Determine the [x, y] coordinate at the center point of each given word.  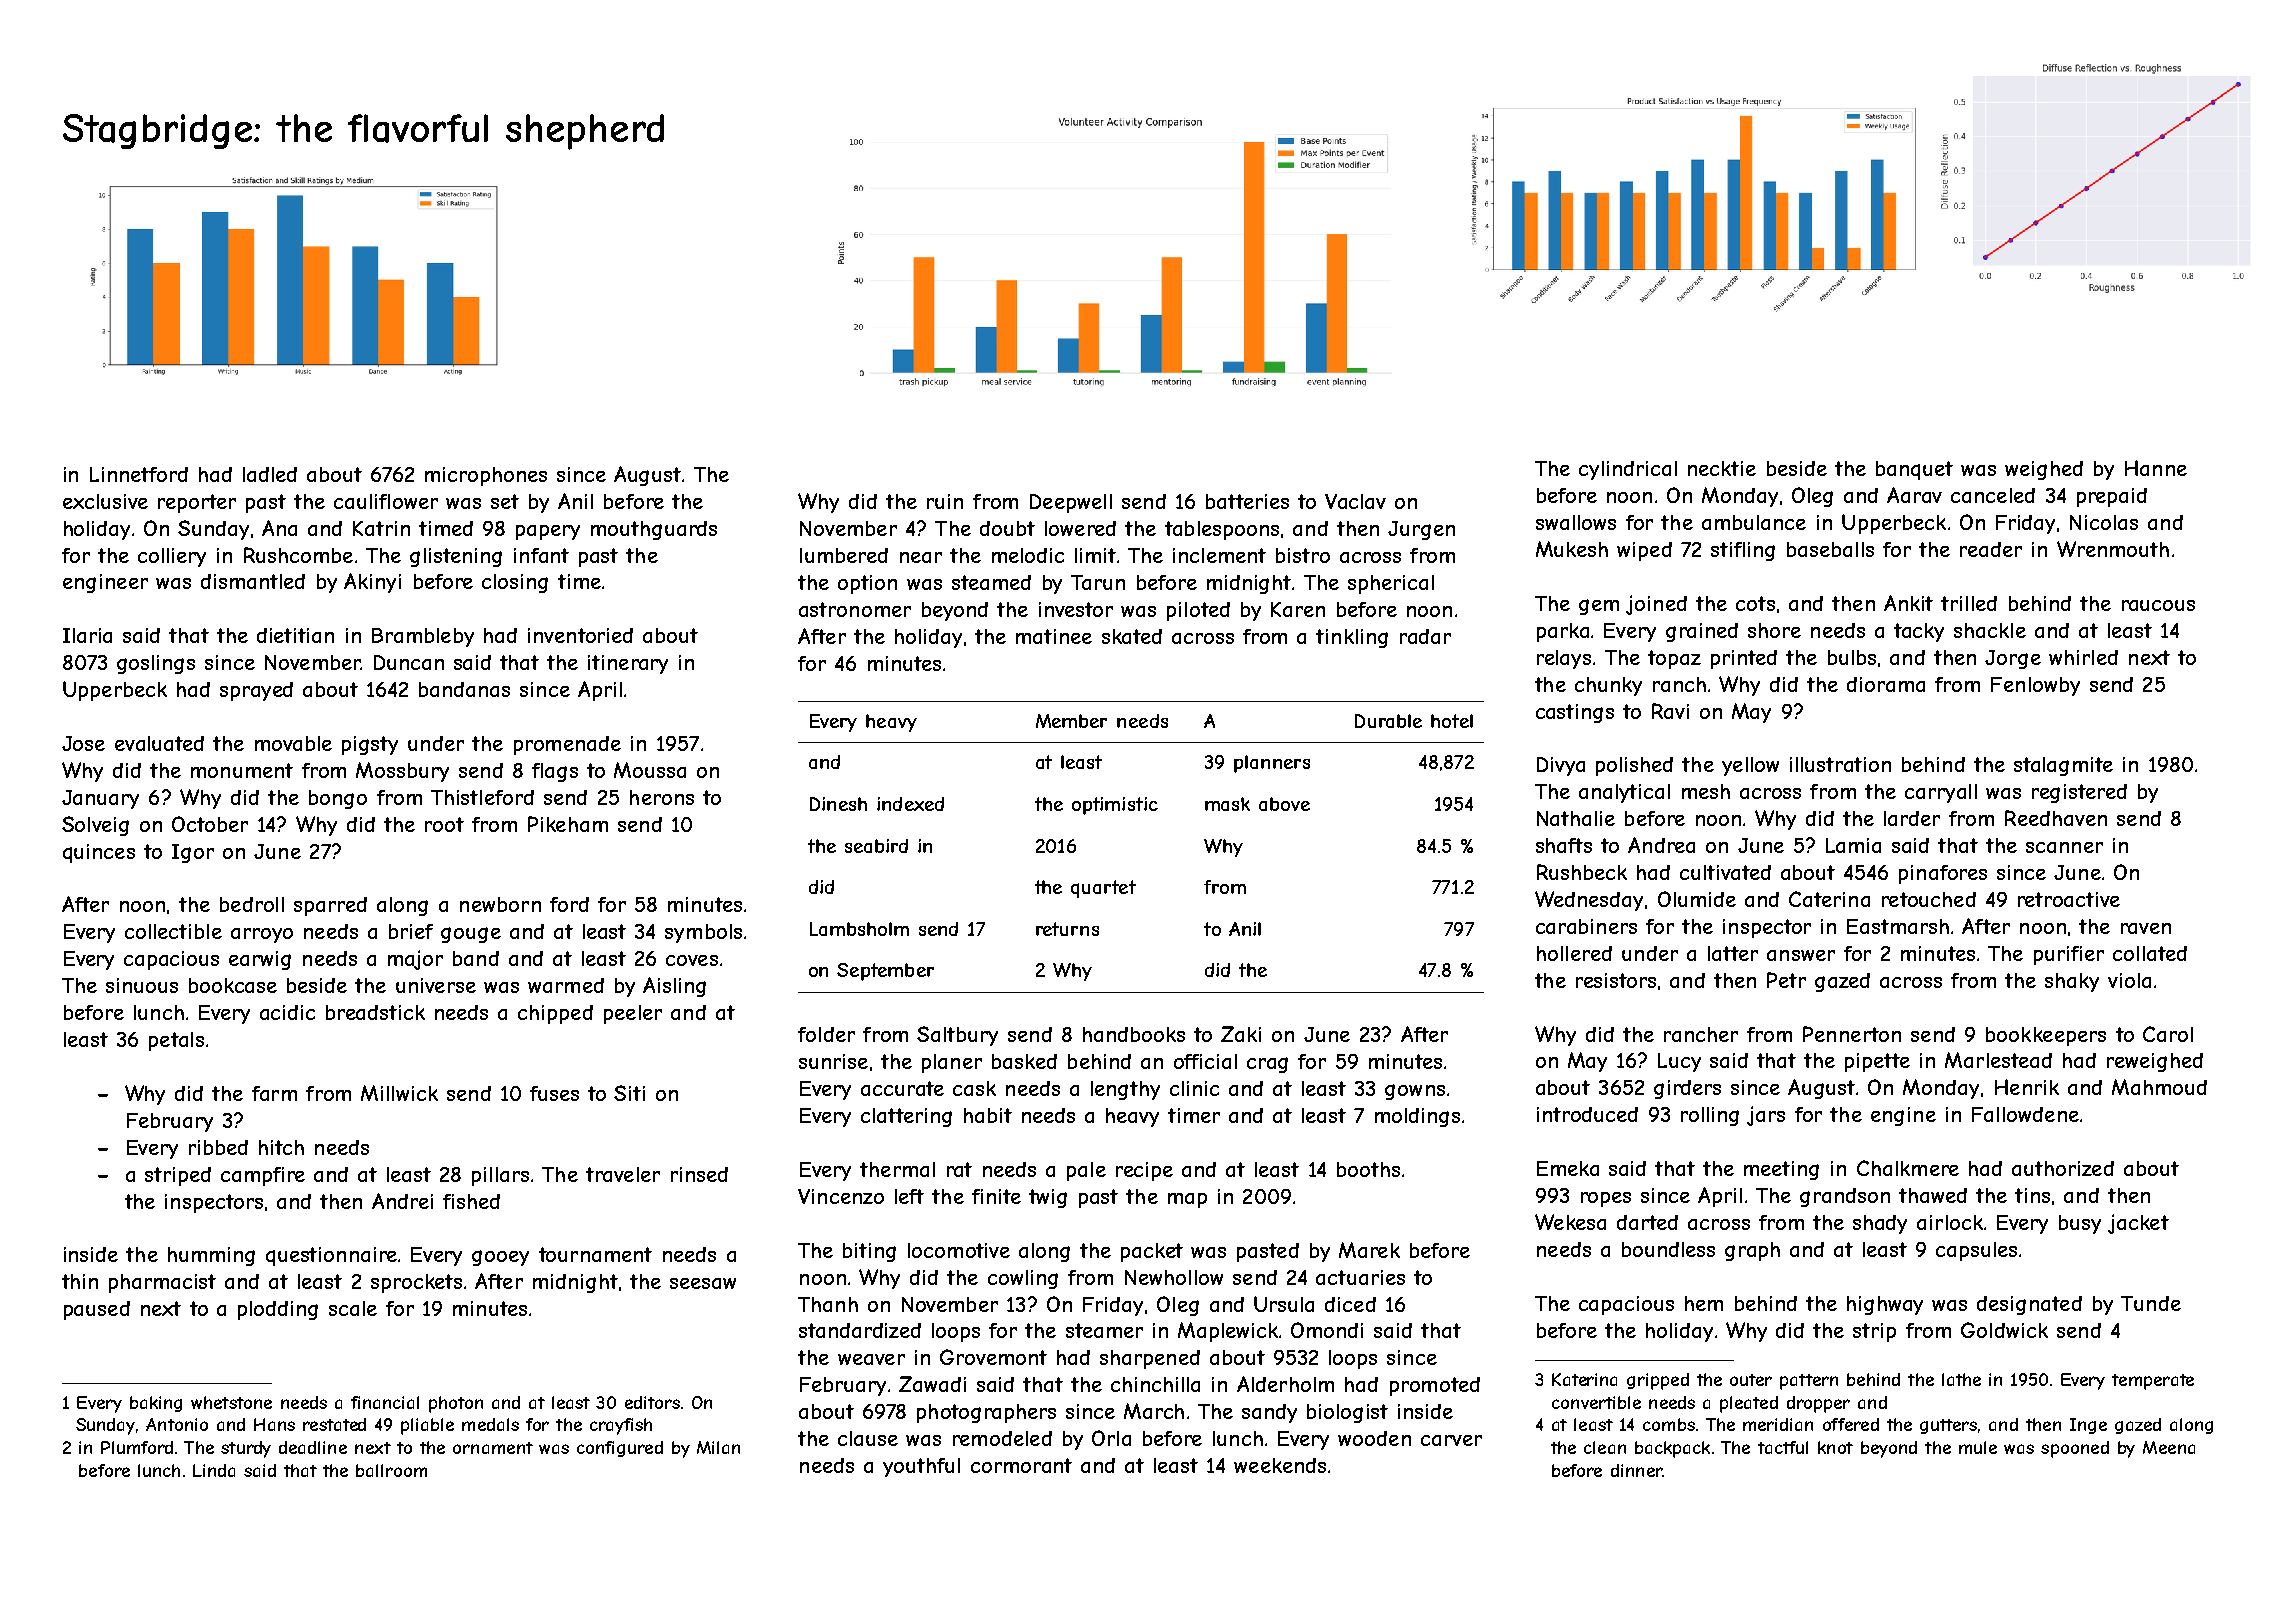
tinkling [1352, 638]
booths [1368, 1169]
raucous [2158, 605]
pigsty [370, 745]
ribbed [218, 1147]
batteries [1247, 501]
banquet [1914, 470]
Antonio [177, 1424]
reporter [197, 503]
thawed [1933, 1195]
